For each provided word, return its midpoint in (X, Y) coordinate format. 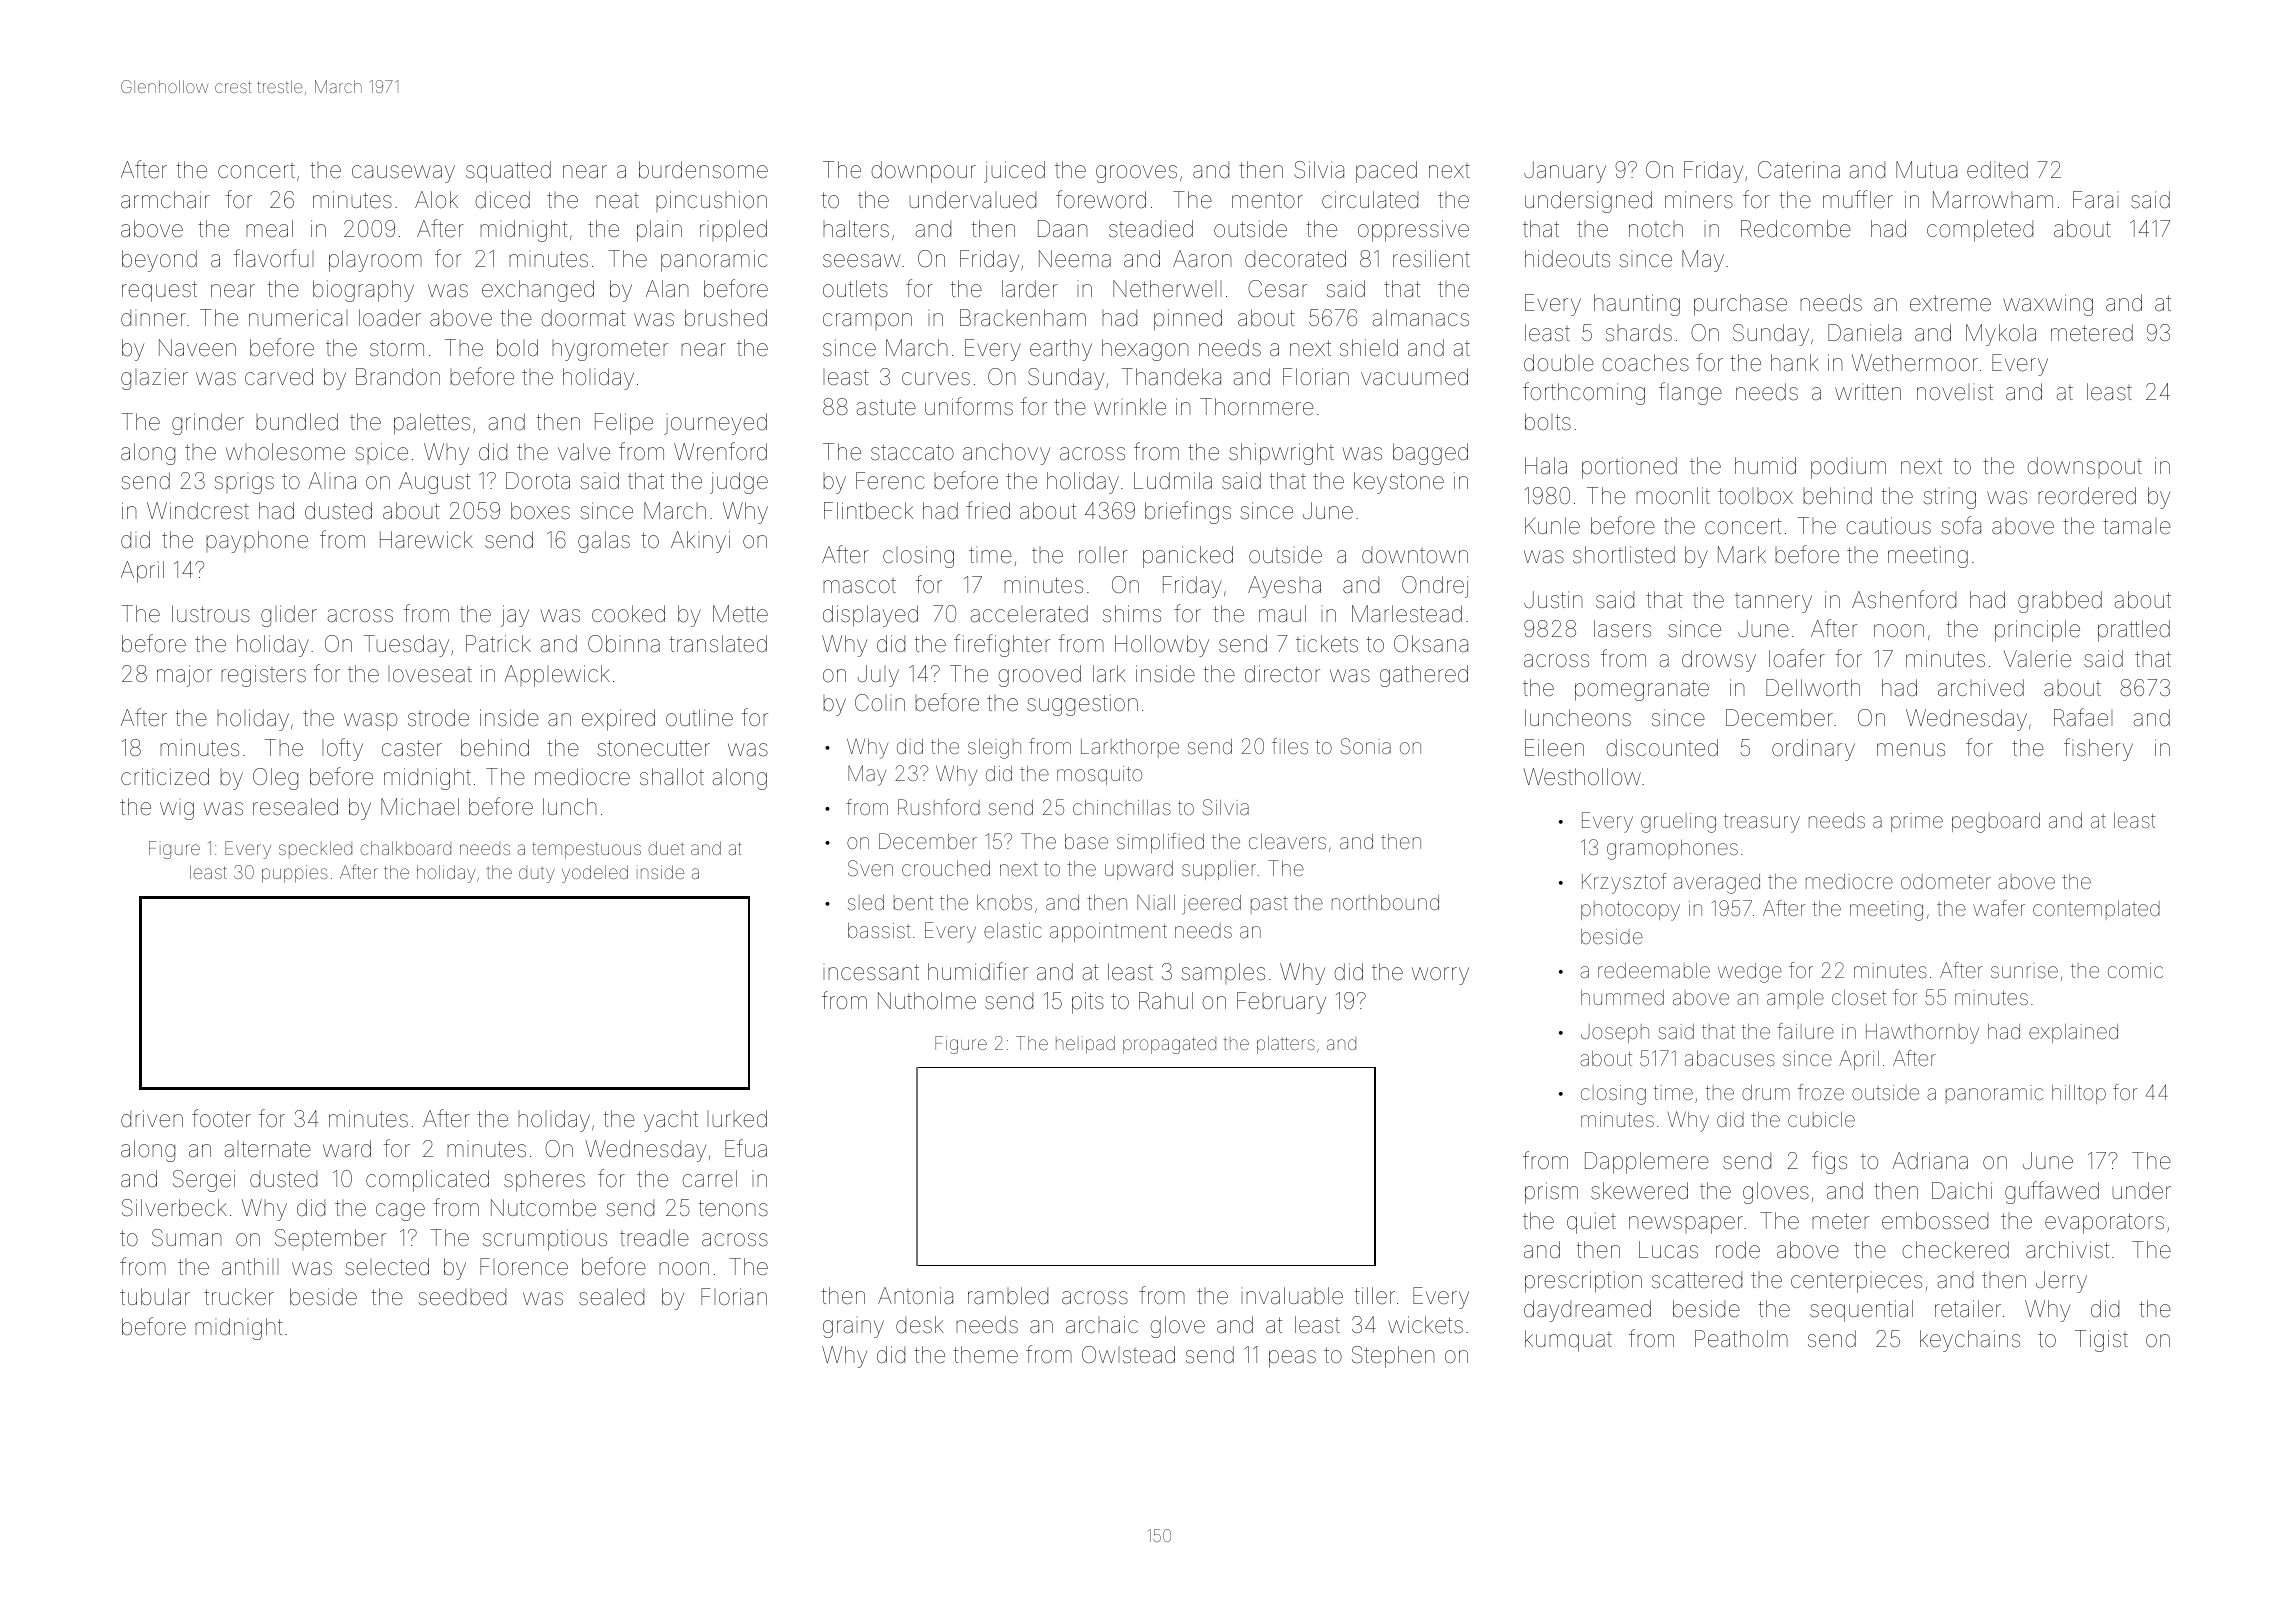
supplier (1219, 870)
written (1868, 392)
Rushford (939, 807)
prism (1551, 1193)
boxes (540, 511)
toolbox (1755, 496)
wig (177, 811)
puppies (295, 874)
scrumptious (545, 1240)
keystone (1399, 483)
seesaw (861, 261)
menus (1911, 750)
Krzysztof (1624, 883)
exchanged (538, 291)
